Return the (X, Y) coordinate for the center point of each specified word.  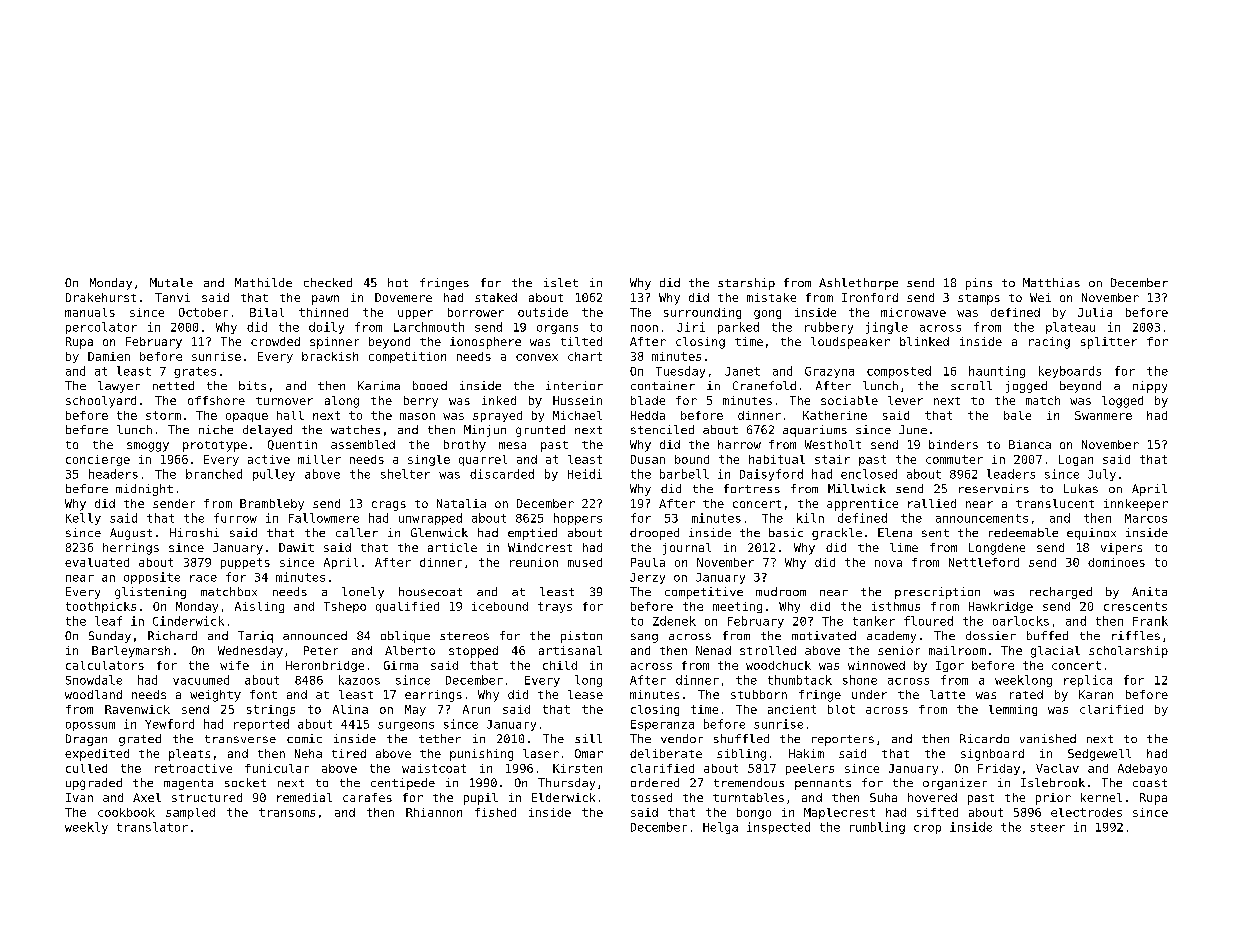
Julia (1095, 312)
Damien (109, 356)
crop (927, 829)
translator (152, 827)
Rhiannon (434, 812)
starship (746, 284)
